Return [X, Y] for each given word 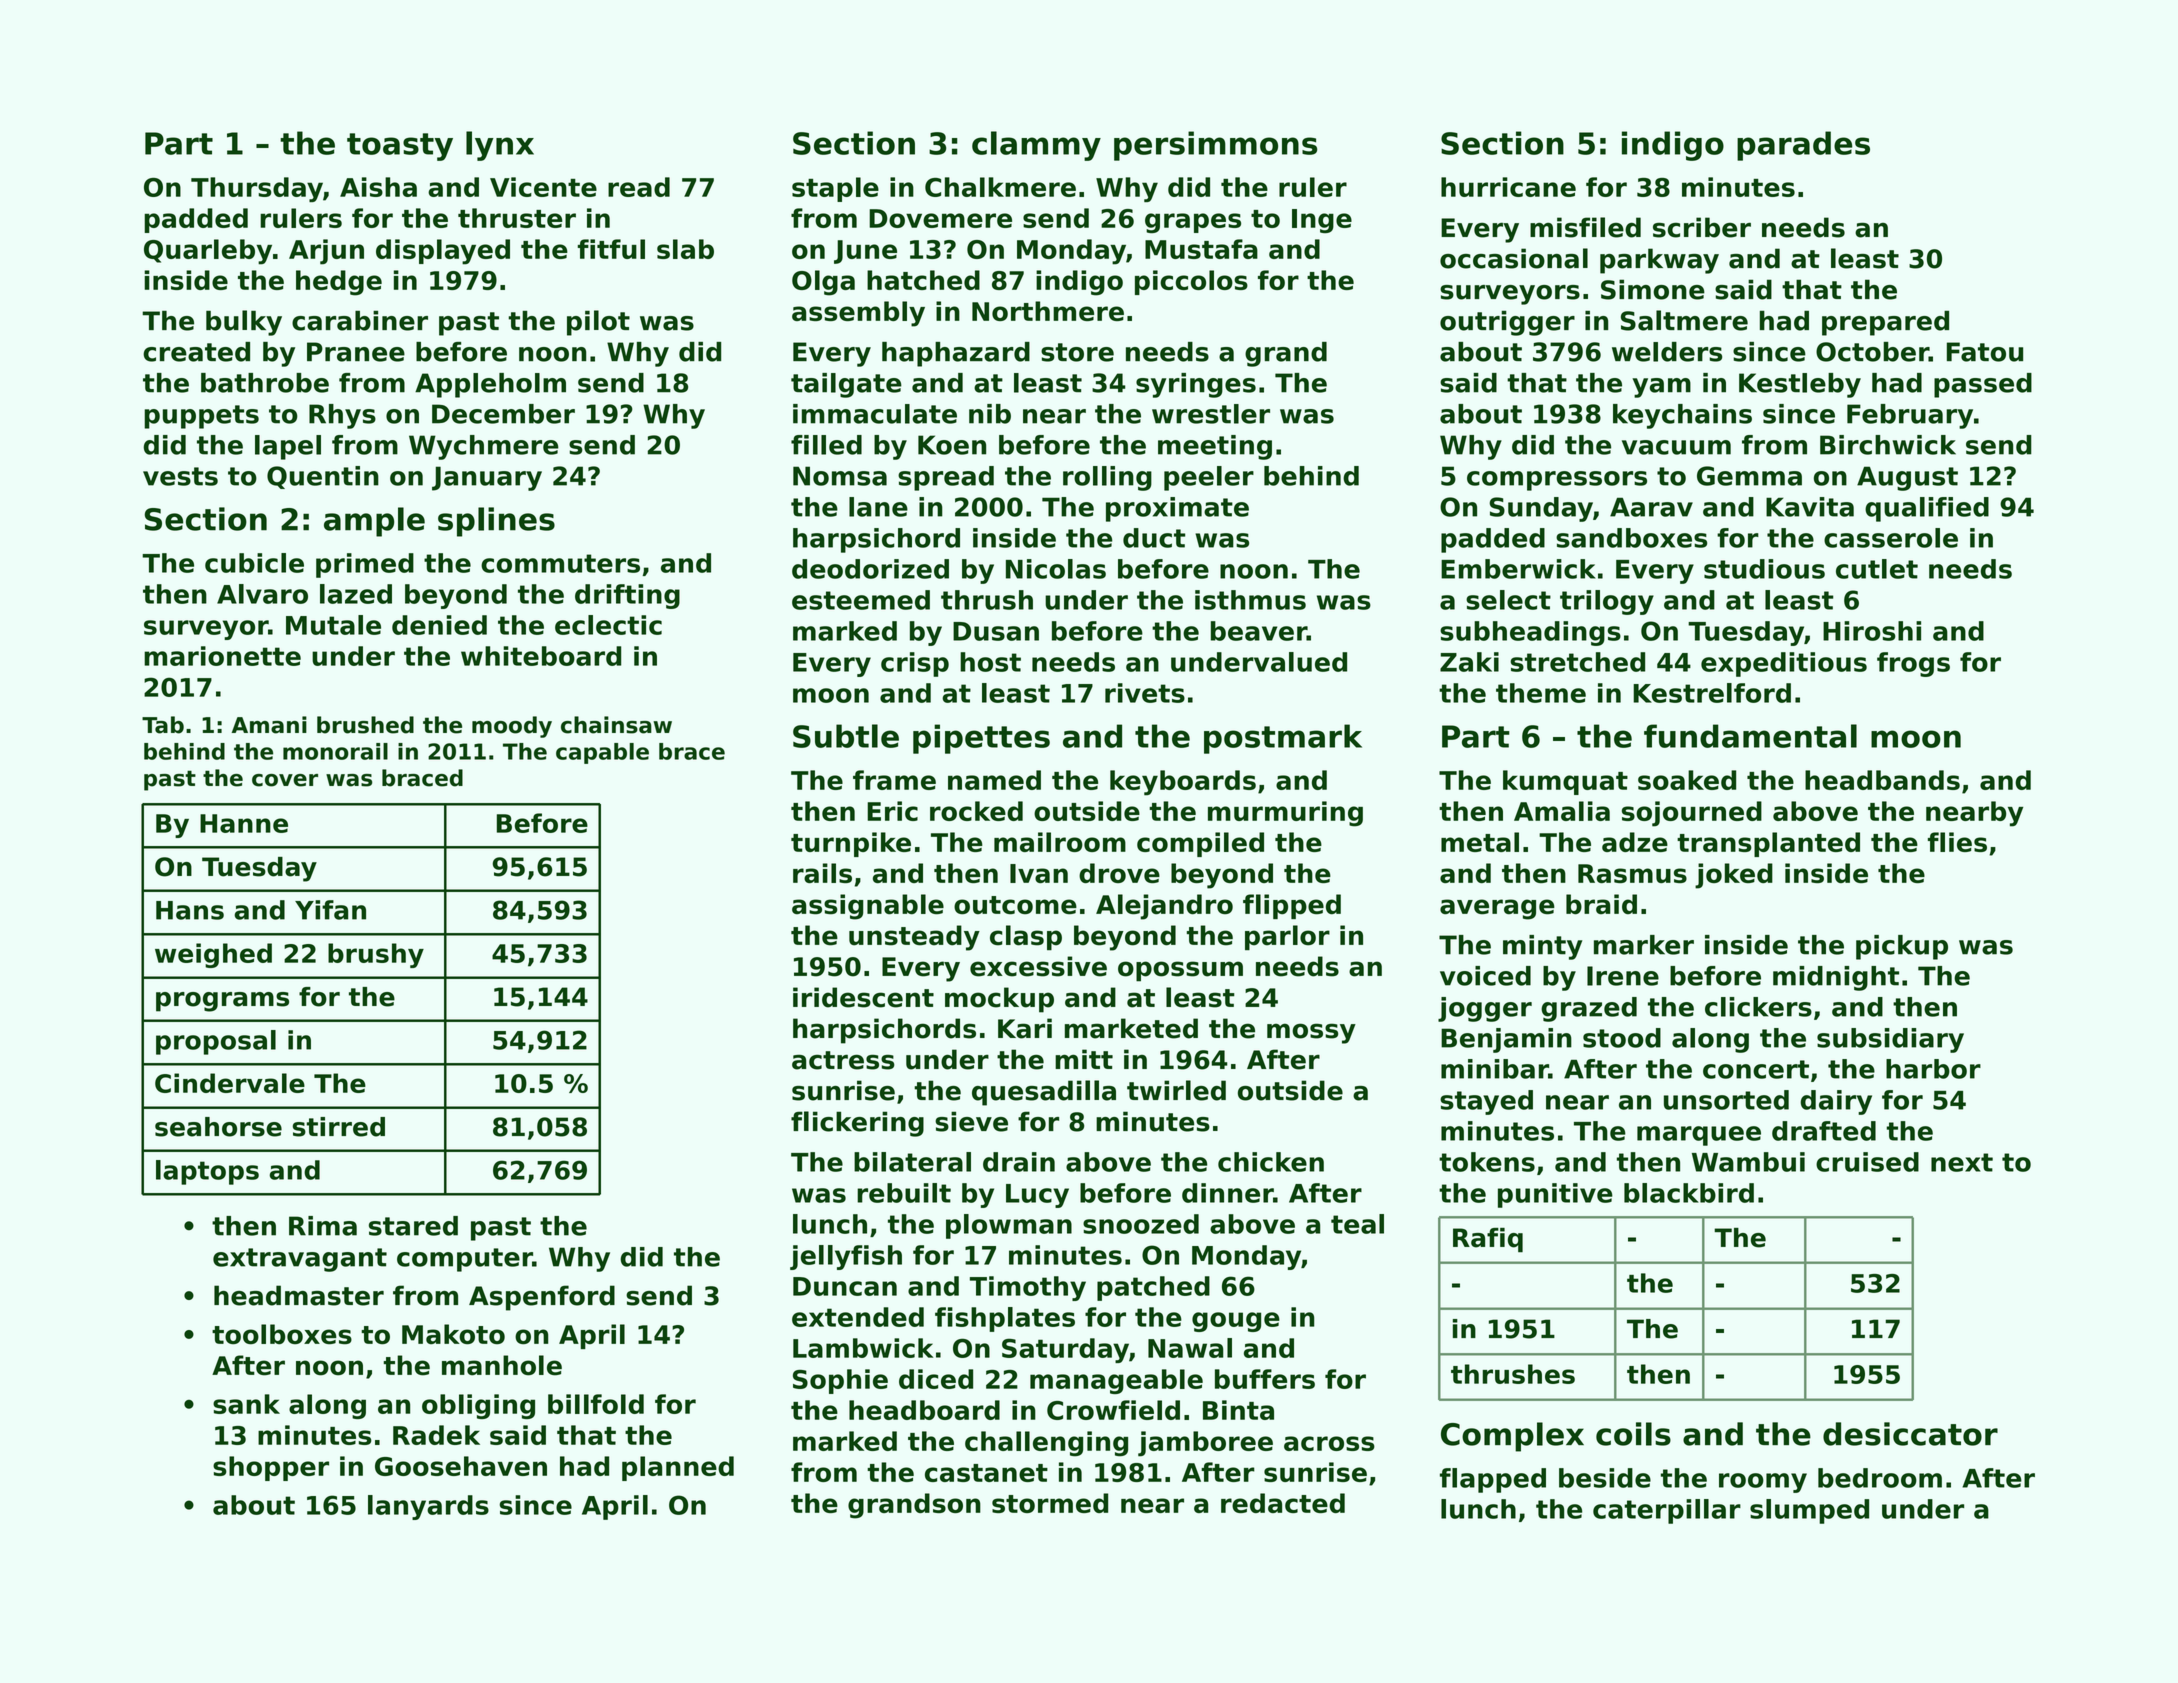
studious [1764, 569]
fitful [611, 249]
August [1907, 478]
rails [822, 873]
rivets [1145, 693]
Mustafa [1201, 249]
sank [246, 1404]
